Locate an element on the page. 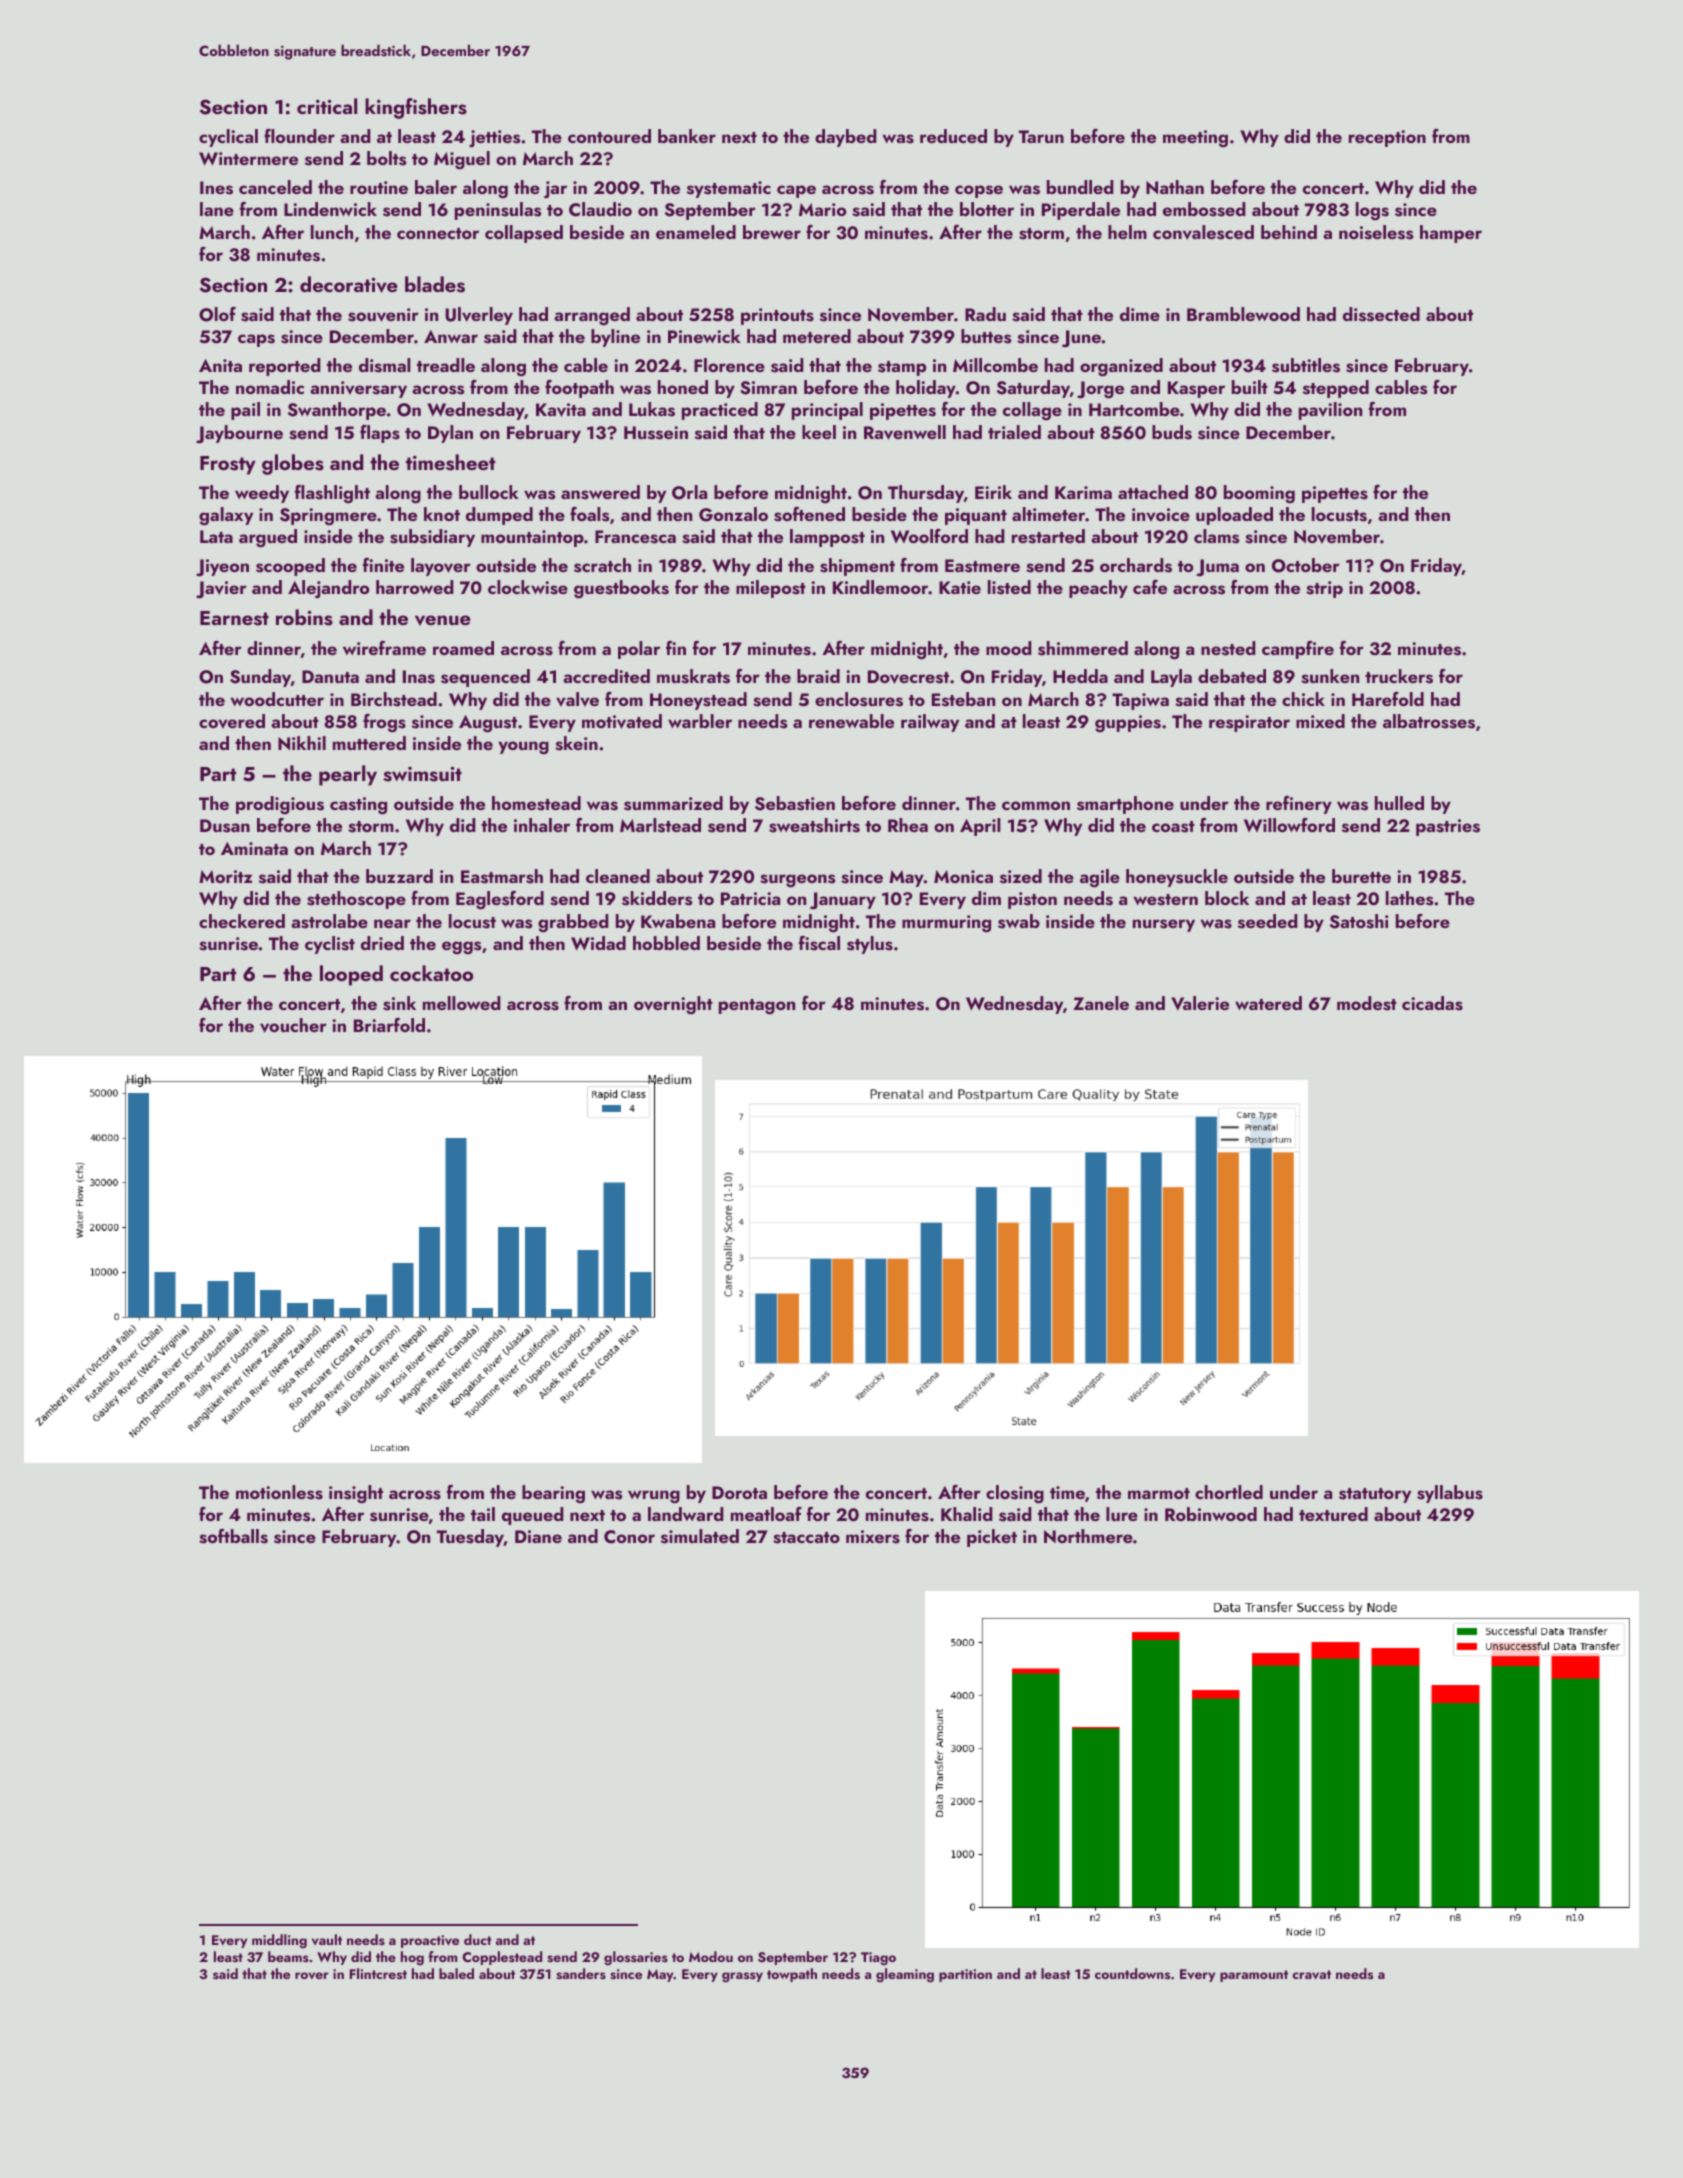 Image resolution: width=1683 pixels, height=2178 pixels. baler is located at coordinates (436, 187).
